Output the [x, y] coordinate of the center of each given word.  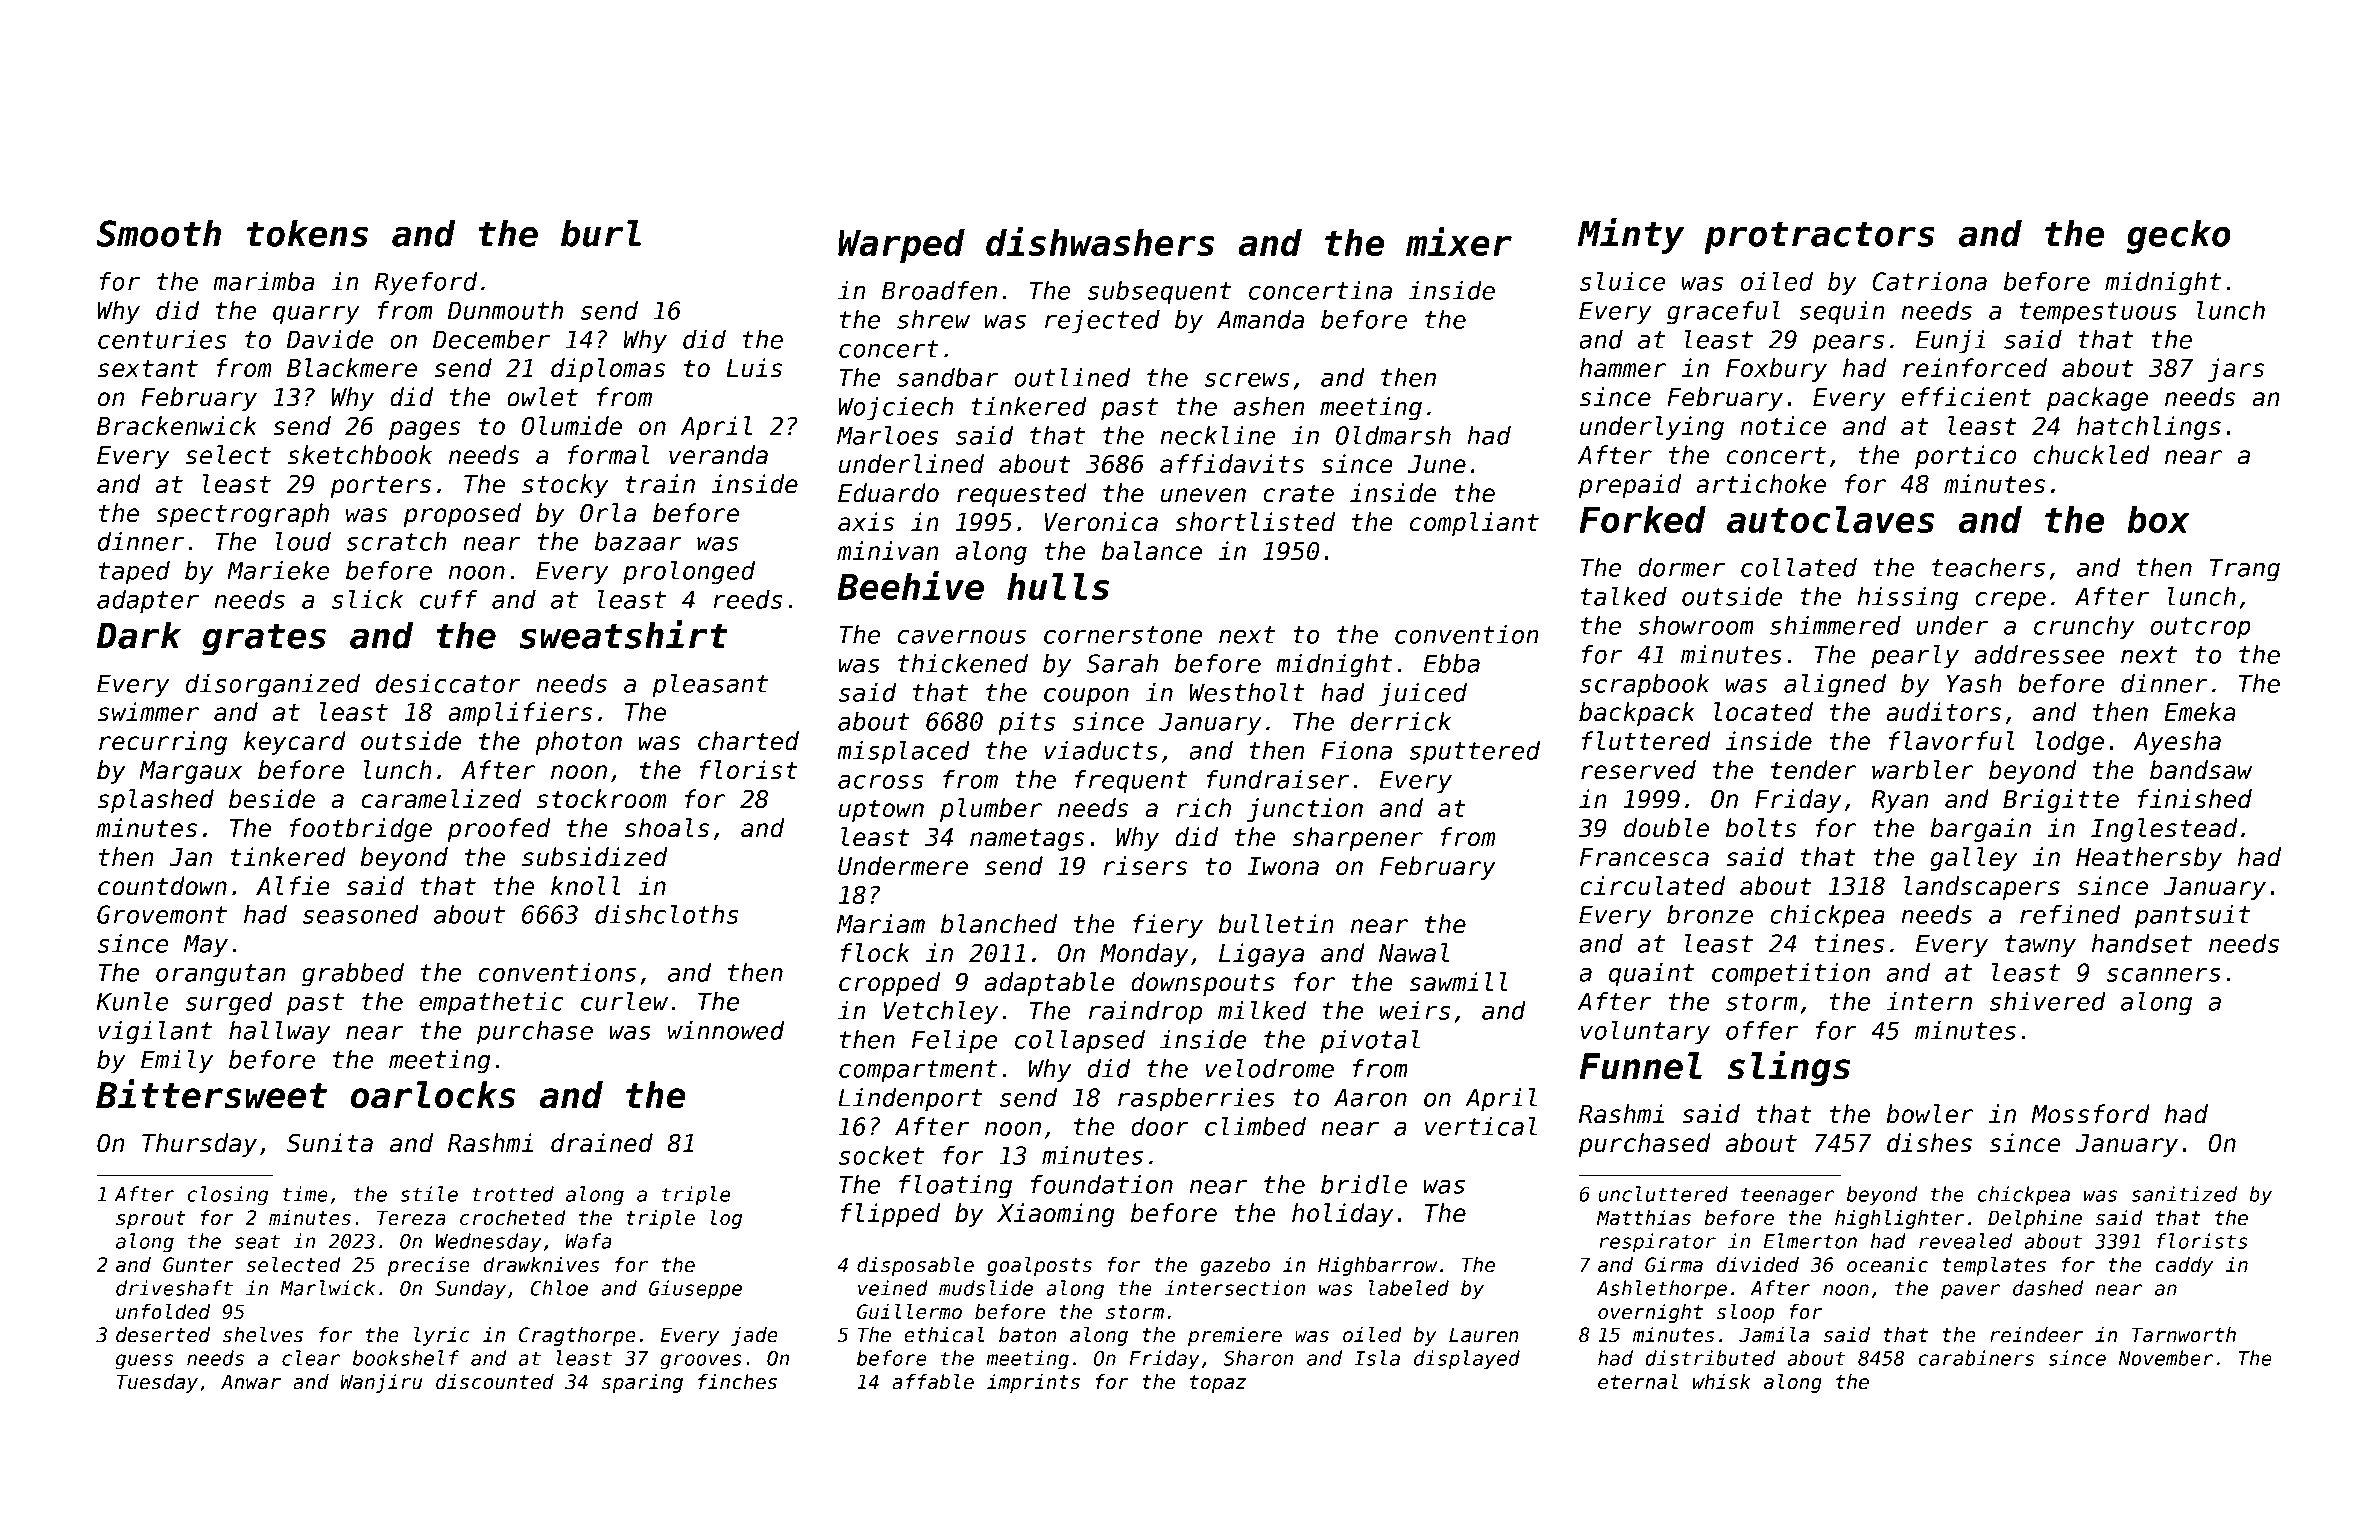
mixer [1459, 241]
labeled [1408, 1288]
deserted [163, 1335]
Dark [139, 635]
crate [1298, 494]
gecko [2179, 236]
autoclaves [1831, 519]
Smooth [158, 233]
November [2166, 1358]
